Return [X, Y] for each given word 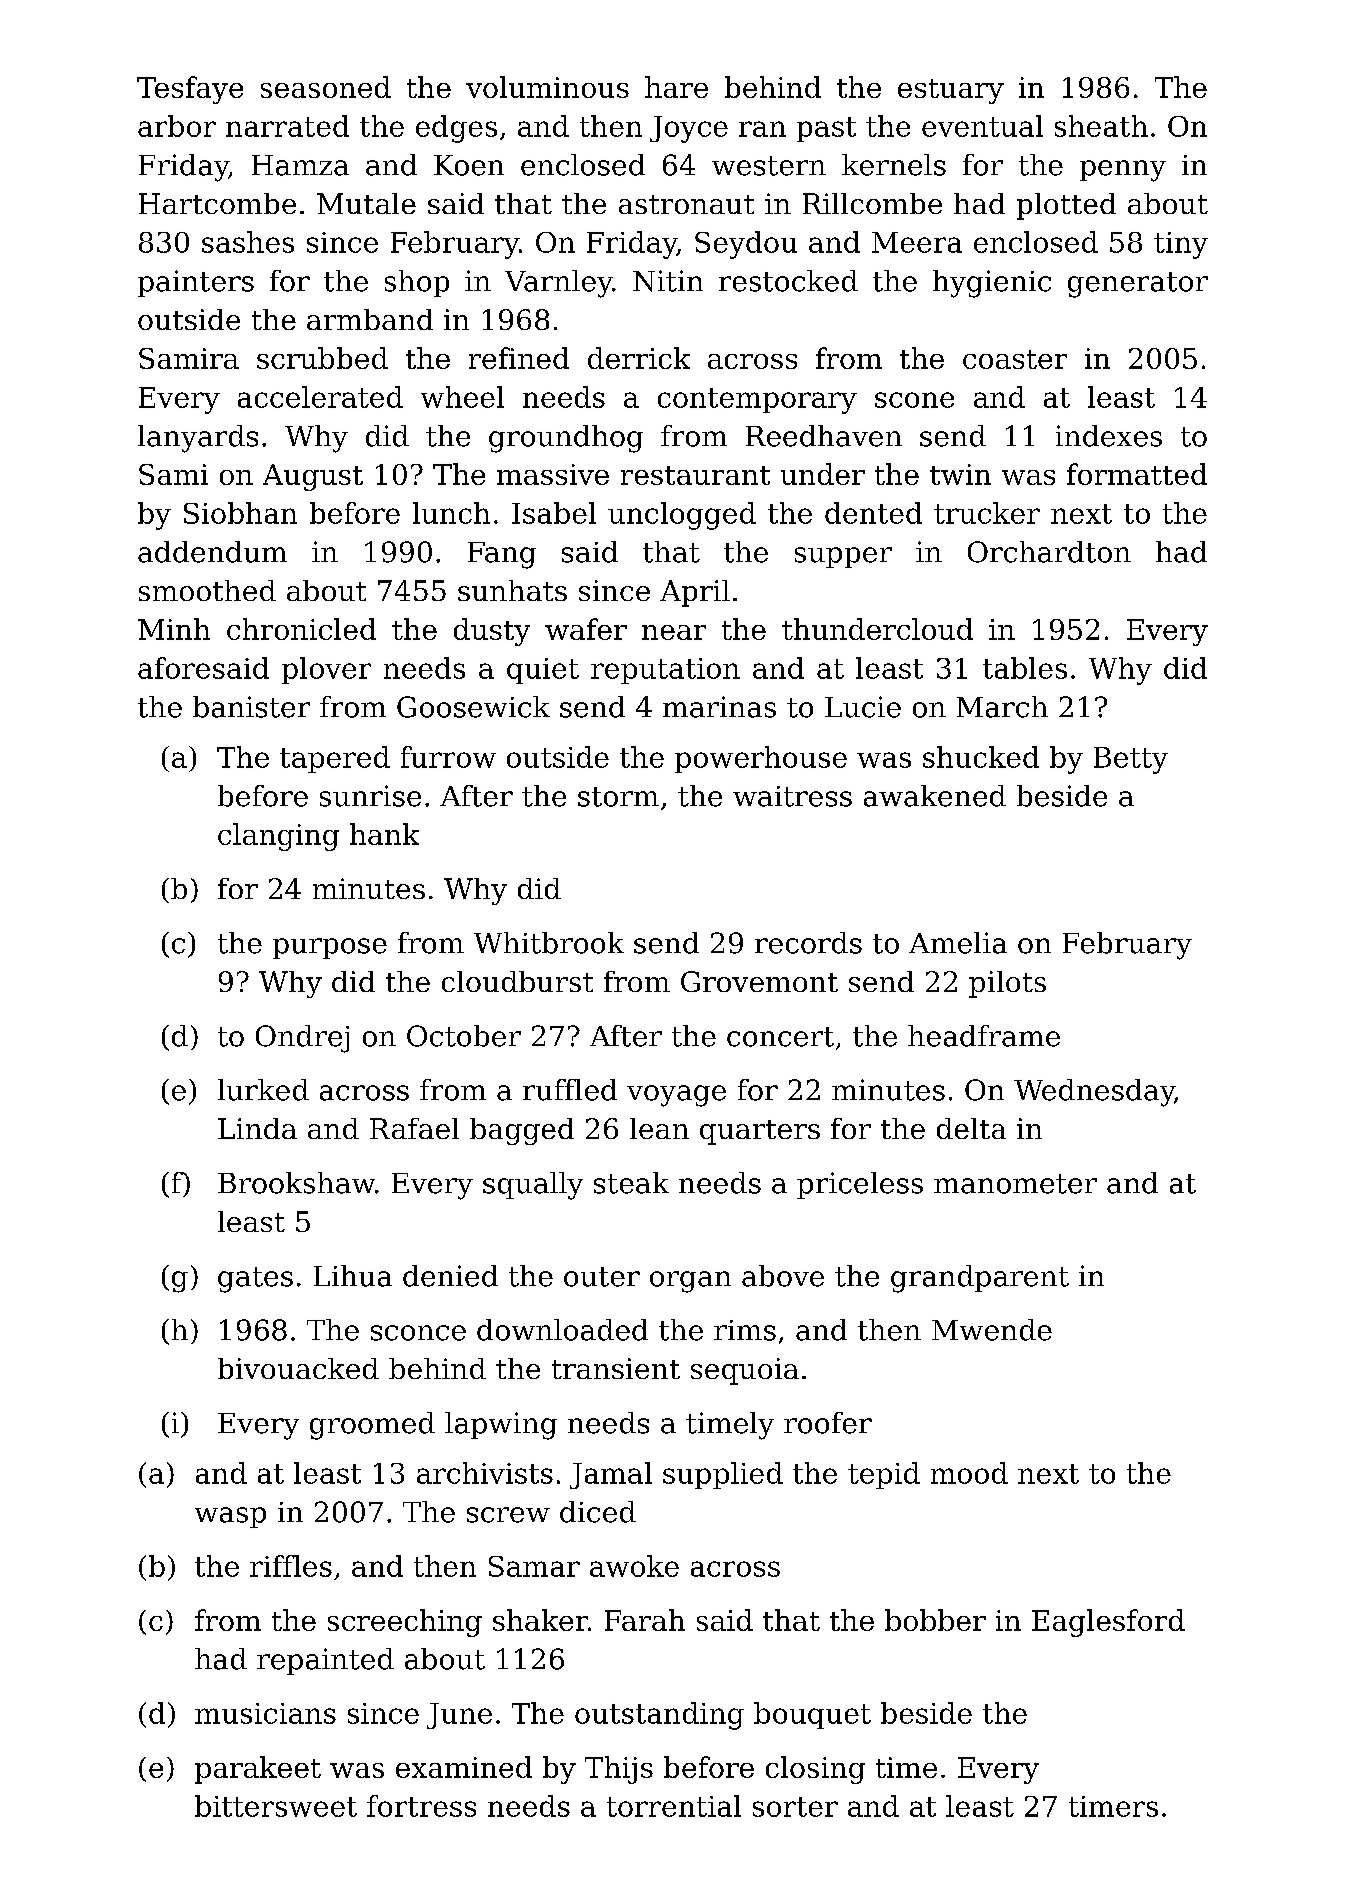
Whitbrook [549, 943]
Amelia [958, 943]
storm [618, 797]
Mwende [992, 1330]
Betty [1131, 760]
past [826, 129]
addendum [212, 552]
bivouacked [298, 1368]
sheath [1101, 126]
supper [843, 557]
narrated [287, 126]
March [1002, 707]
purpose [330, 948]
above [783, 1276]
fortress [421, 1806]
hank [384, 834]
